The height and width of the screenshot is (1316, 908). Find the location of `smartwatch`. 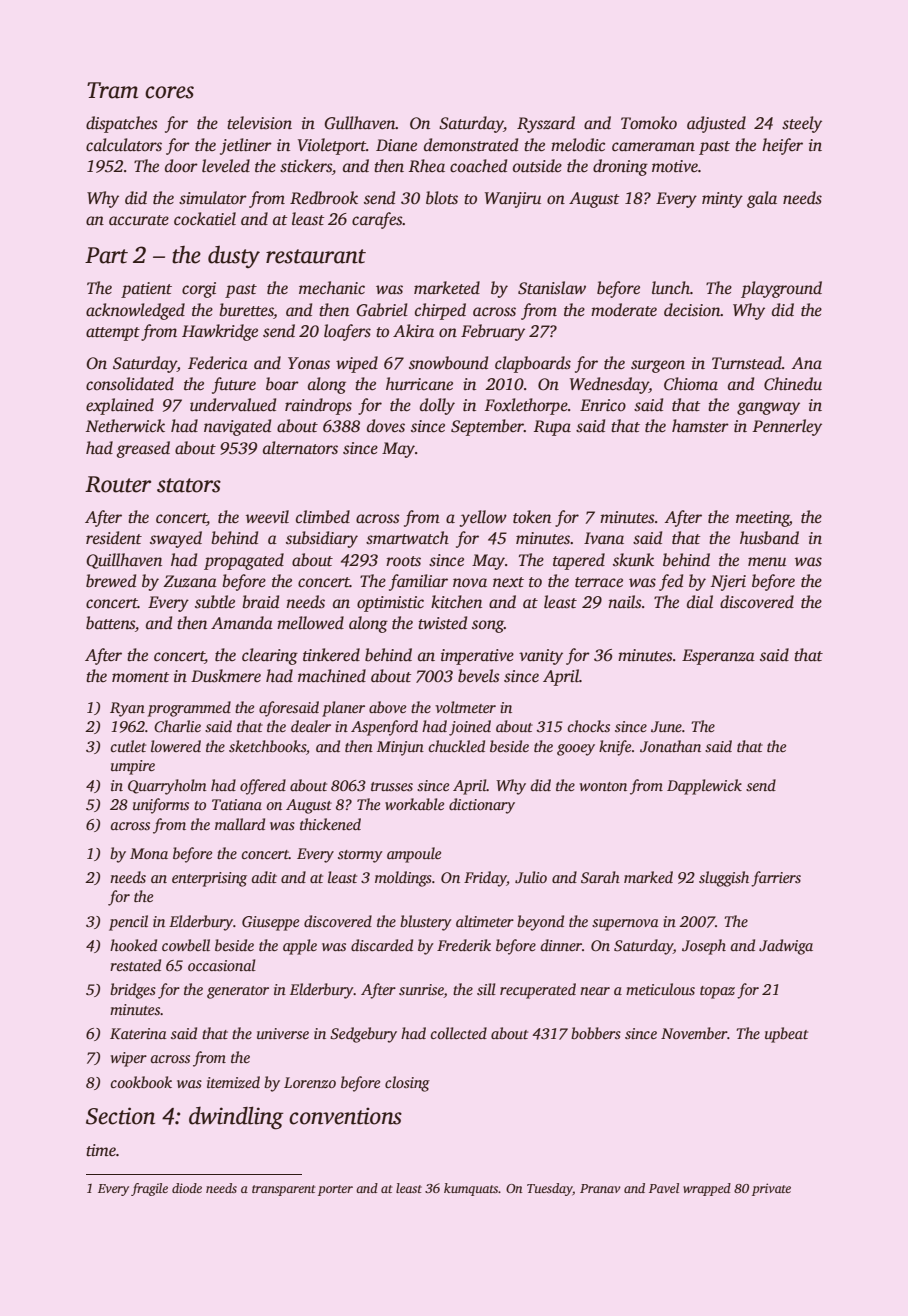

smartwatch is located at coordinates (407, 538).
